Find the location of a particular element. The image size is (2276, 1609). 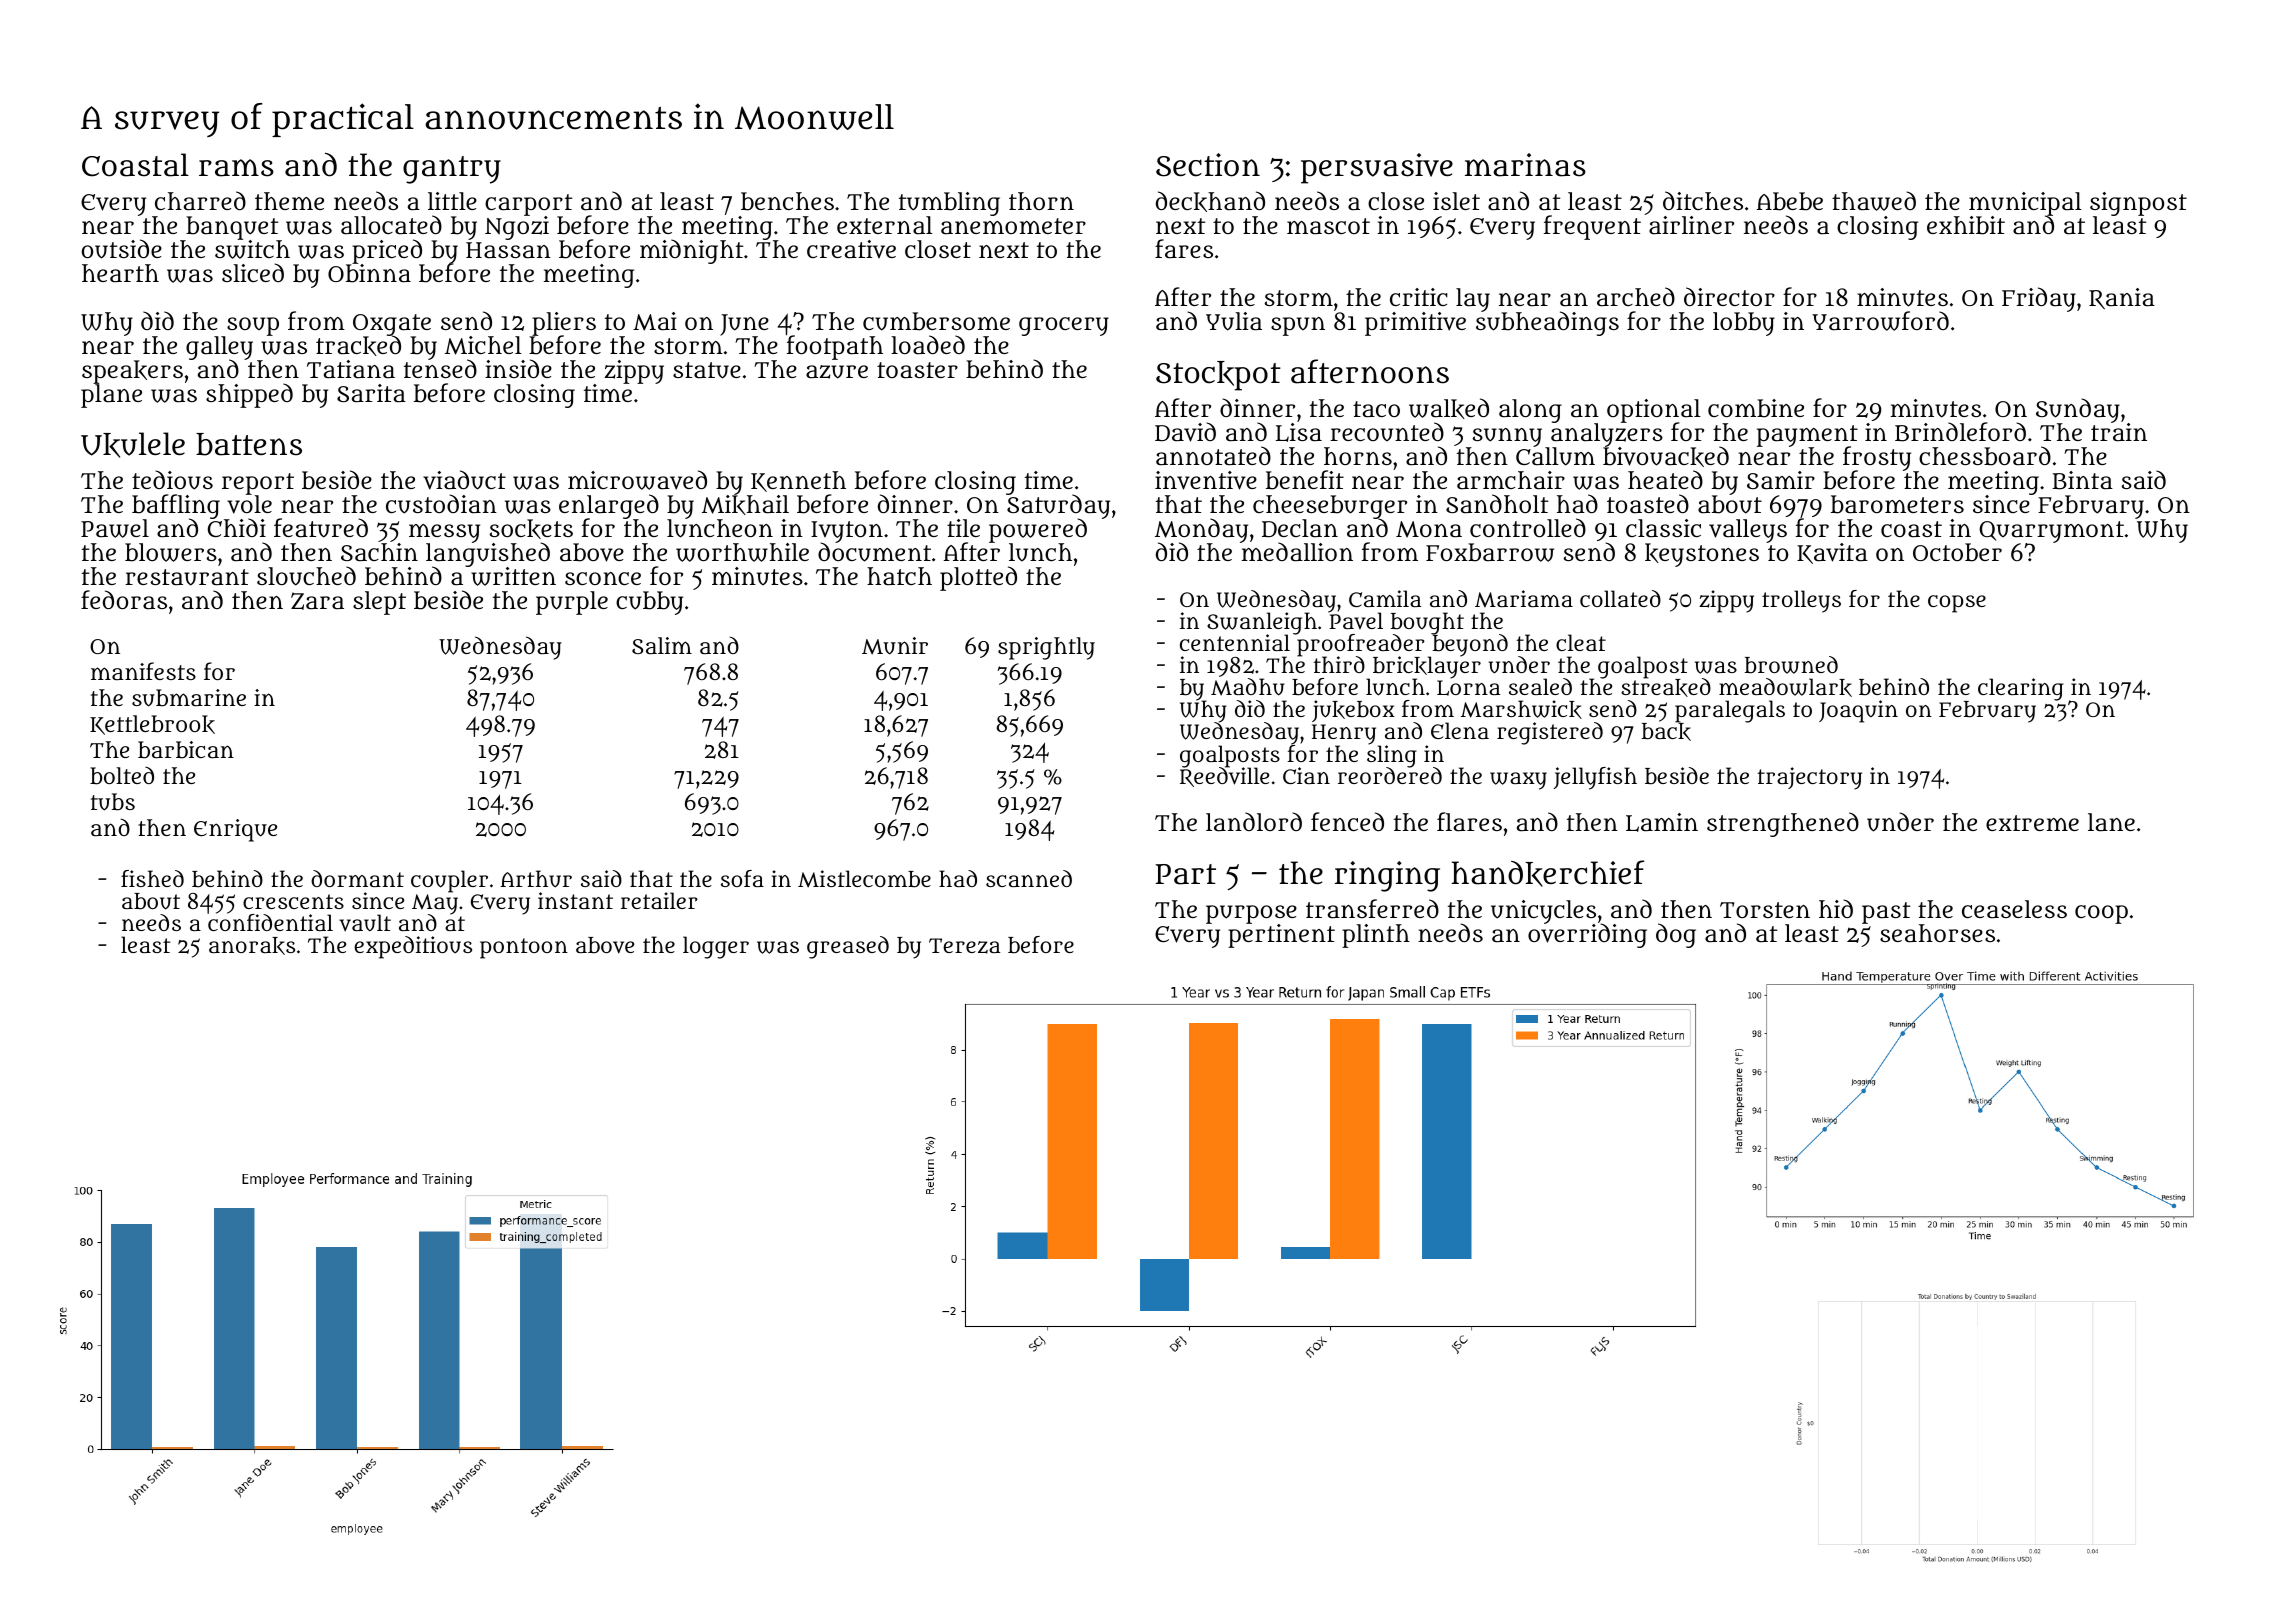

rams is located at coordinates (236, 168).
